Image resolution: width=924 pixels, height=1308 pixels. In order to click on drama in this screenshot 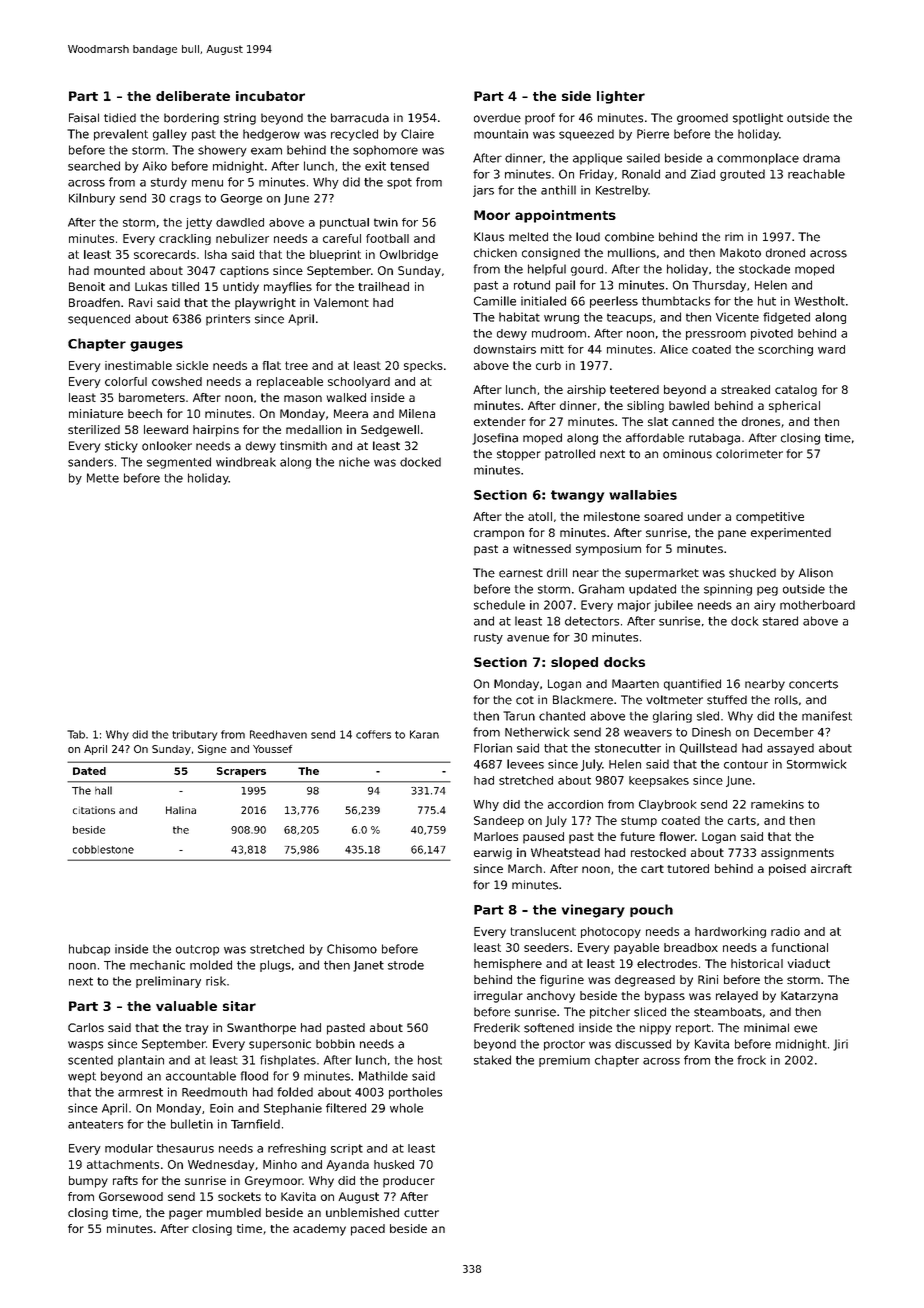, I will do `click(821, 158)`.
